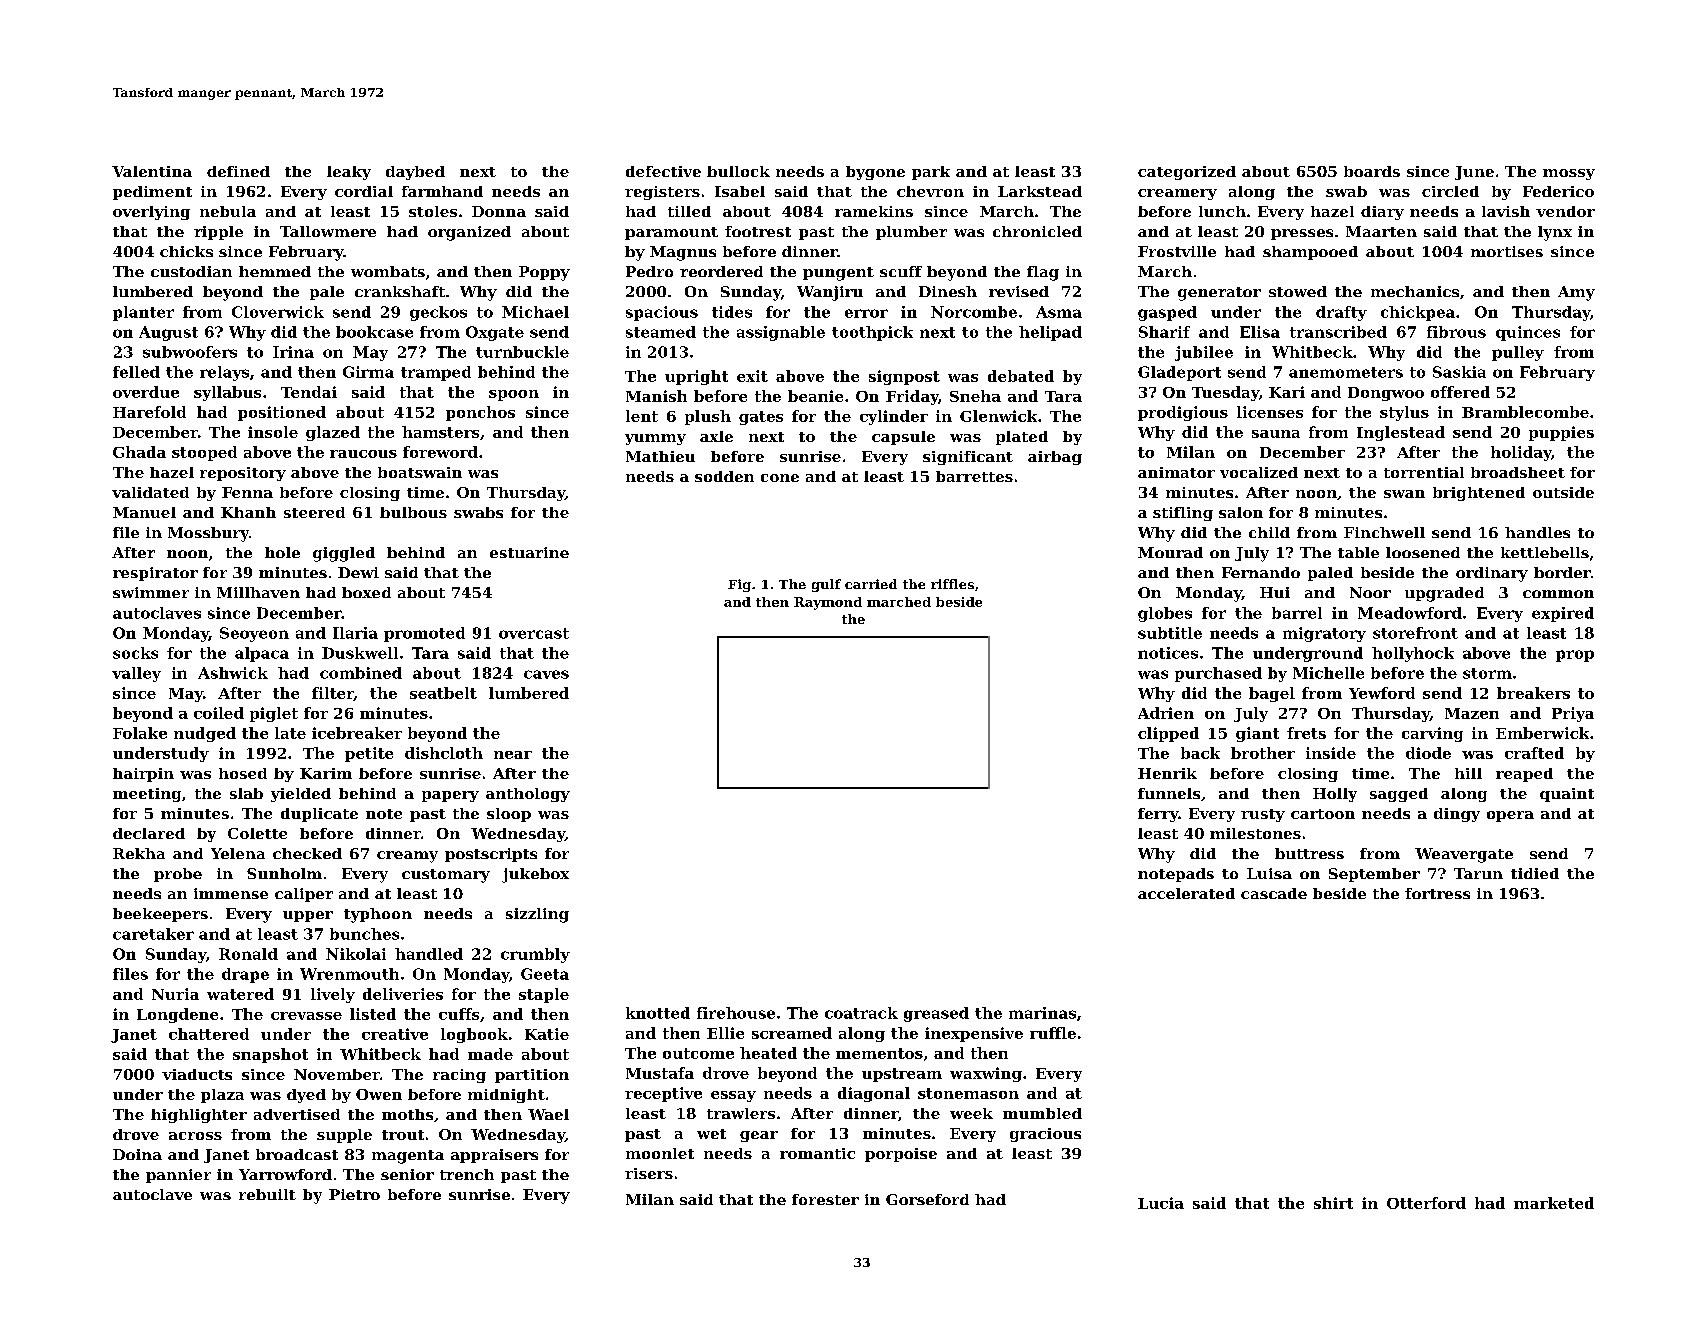 The width and height of the image is (1707, 1319). I want to click on June, so click(1474, 173).
